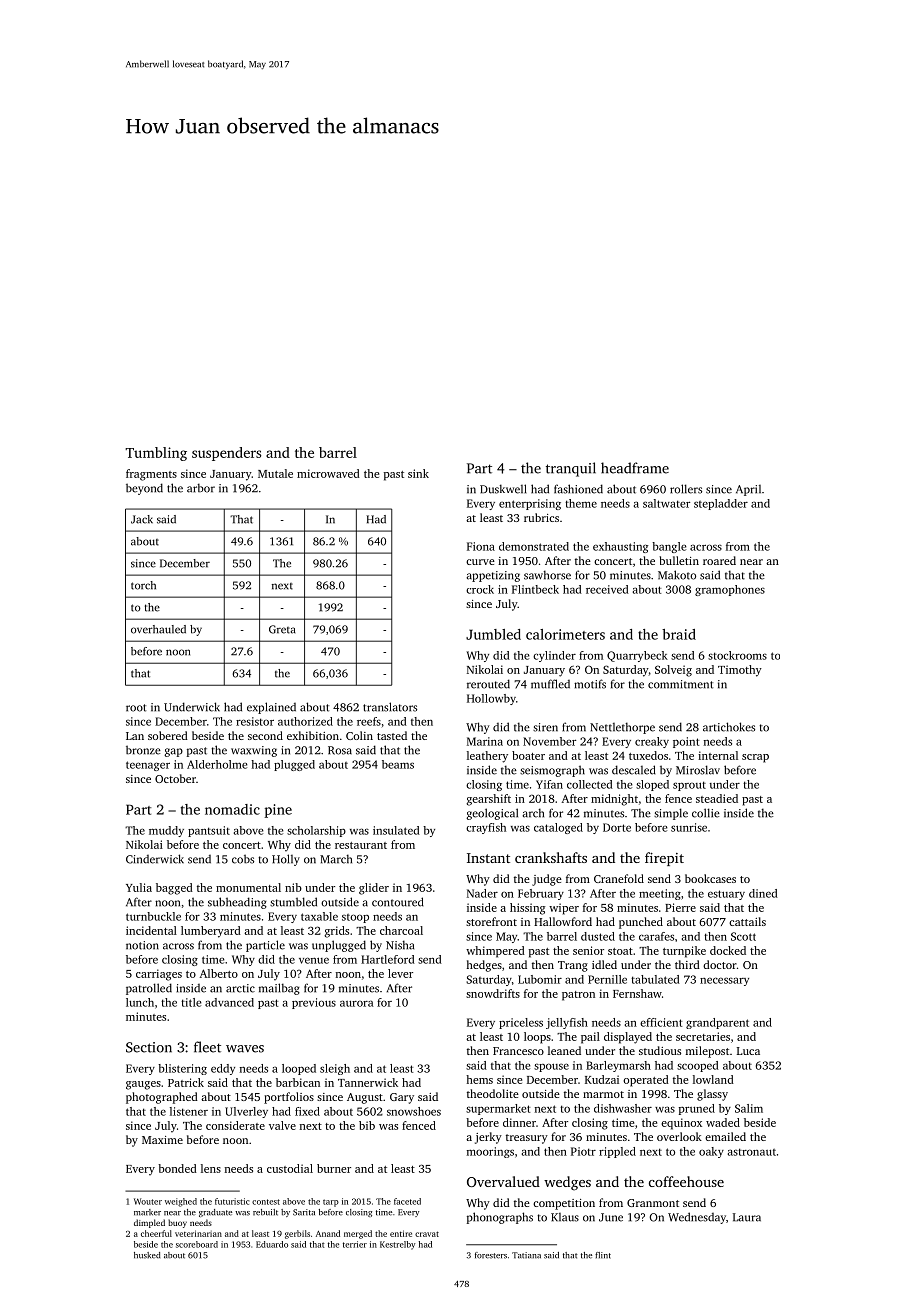  What do you see at coordinates (689, 827) in the screenshot?
I see `sunrise` at bounding box center [689, 827].
